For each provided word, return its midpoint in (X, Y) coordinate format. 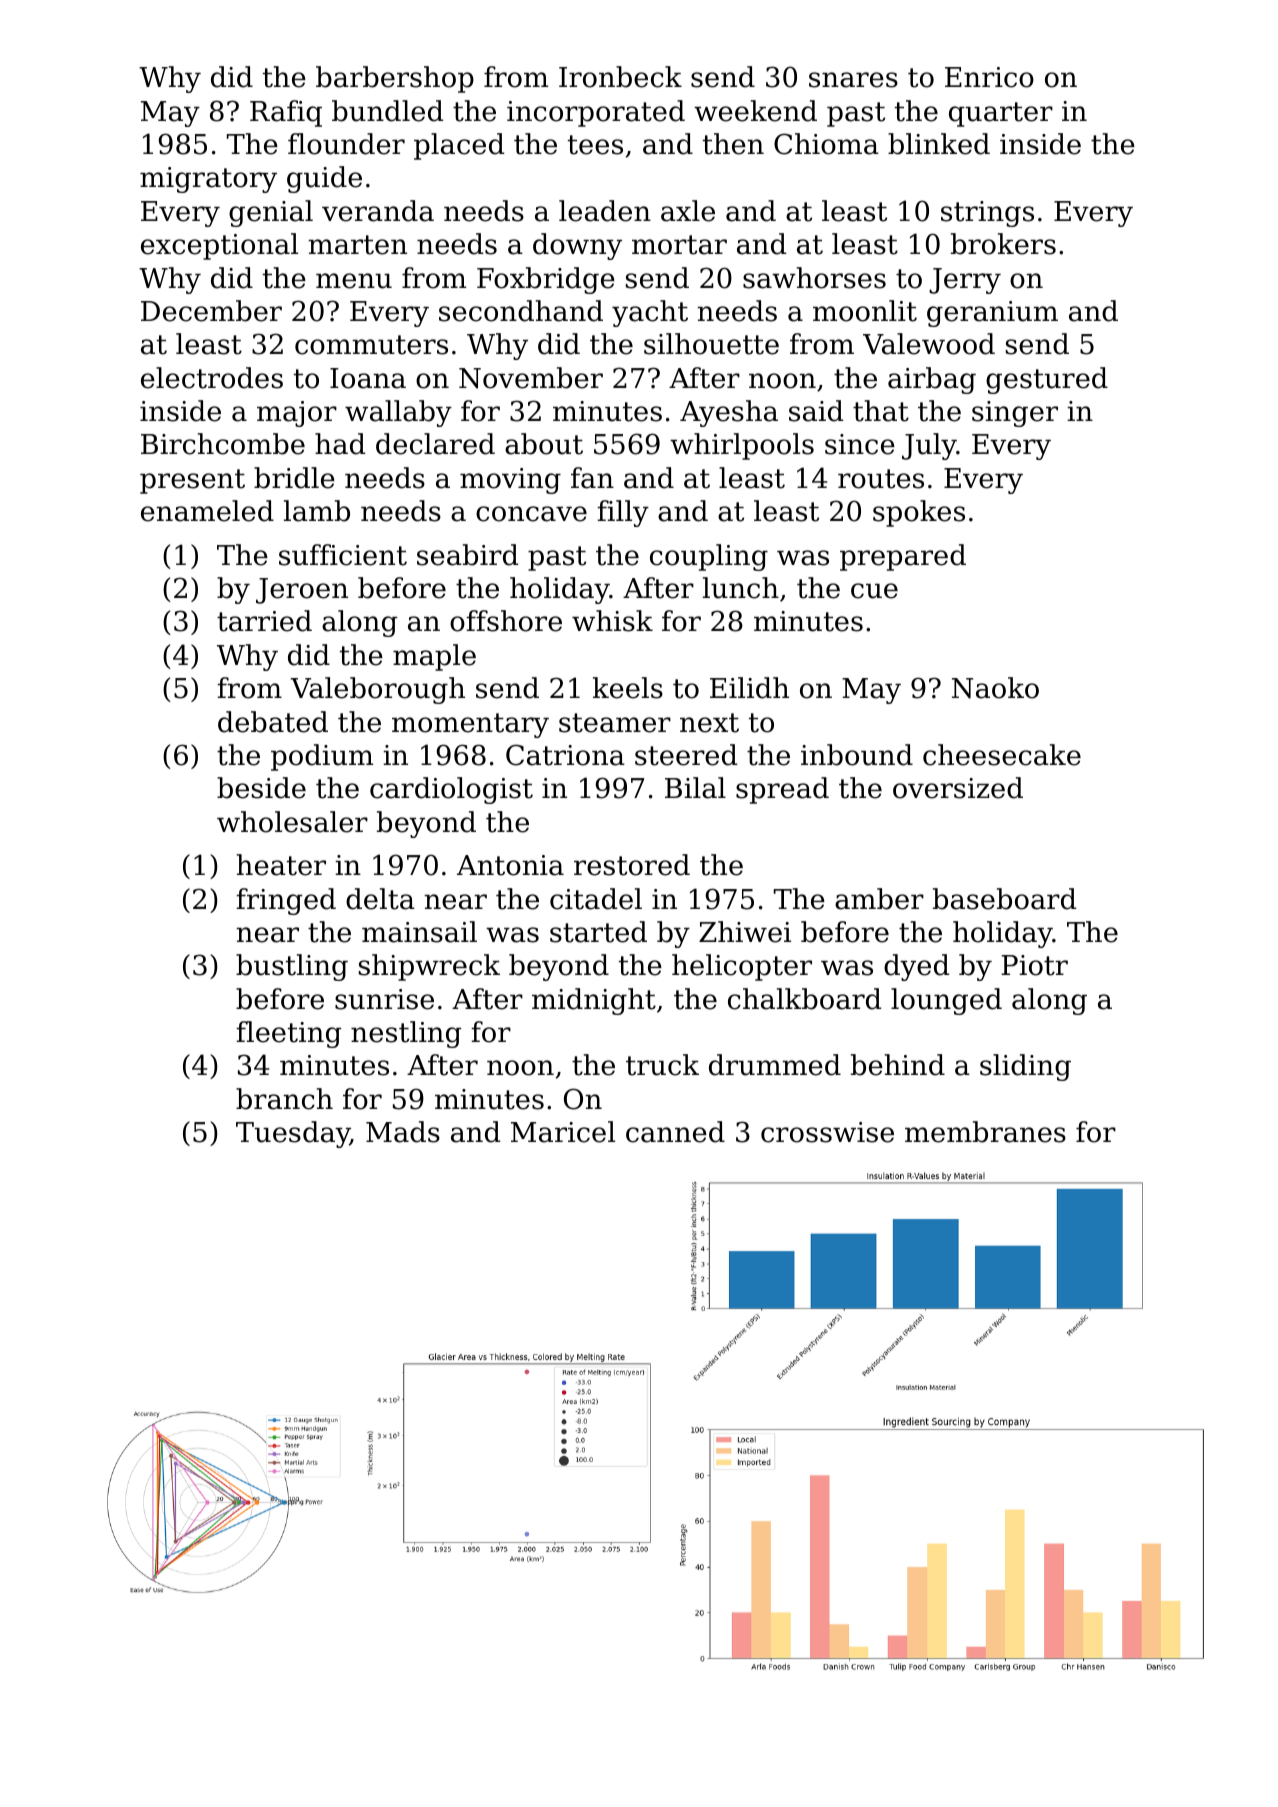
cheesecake (1002, 755)
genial (271, 213)
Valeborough (377, 690)
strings (987, 214)
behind (898, 1065)
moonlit (865, 311)
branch (284, 1099)
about (544, 444)
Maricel (563, 1132)
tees (595, 145)
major (297, 414)
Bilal (695, 788)
